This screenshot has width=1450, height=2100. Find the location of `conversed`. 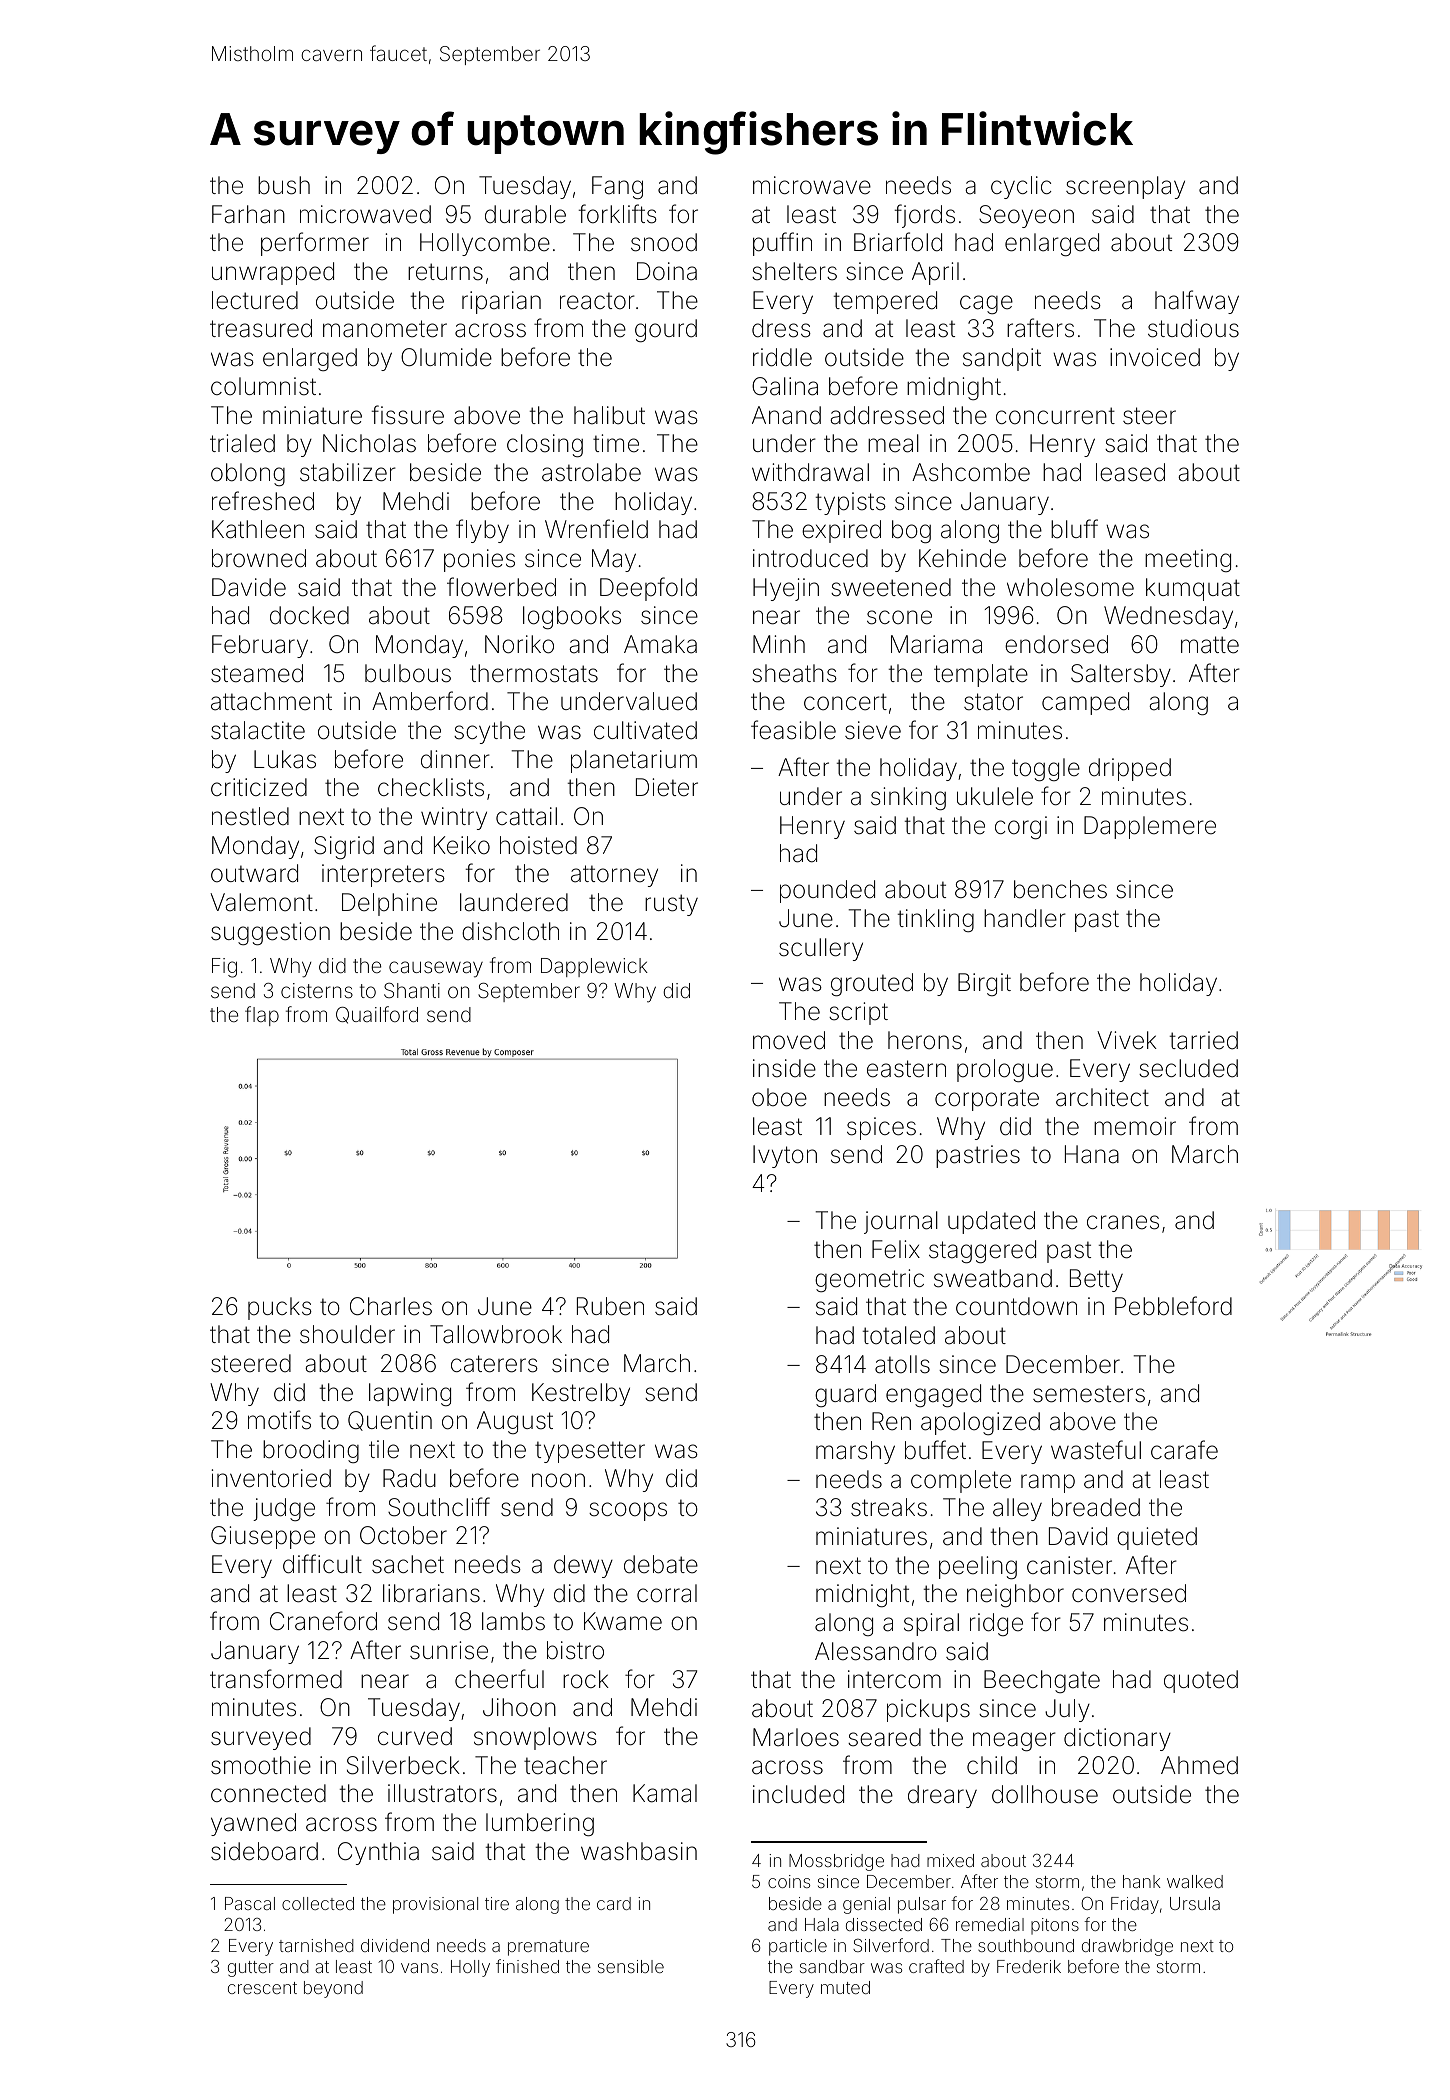

conversed is located at coordinates (1129, 1593).
